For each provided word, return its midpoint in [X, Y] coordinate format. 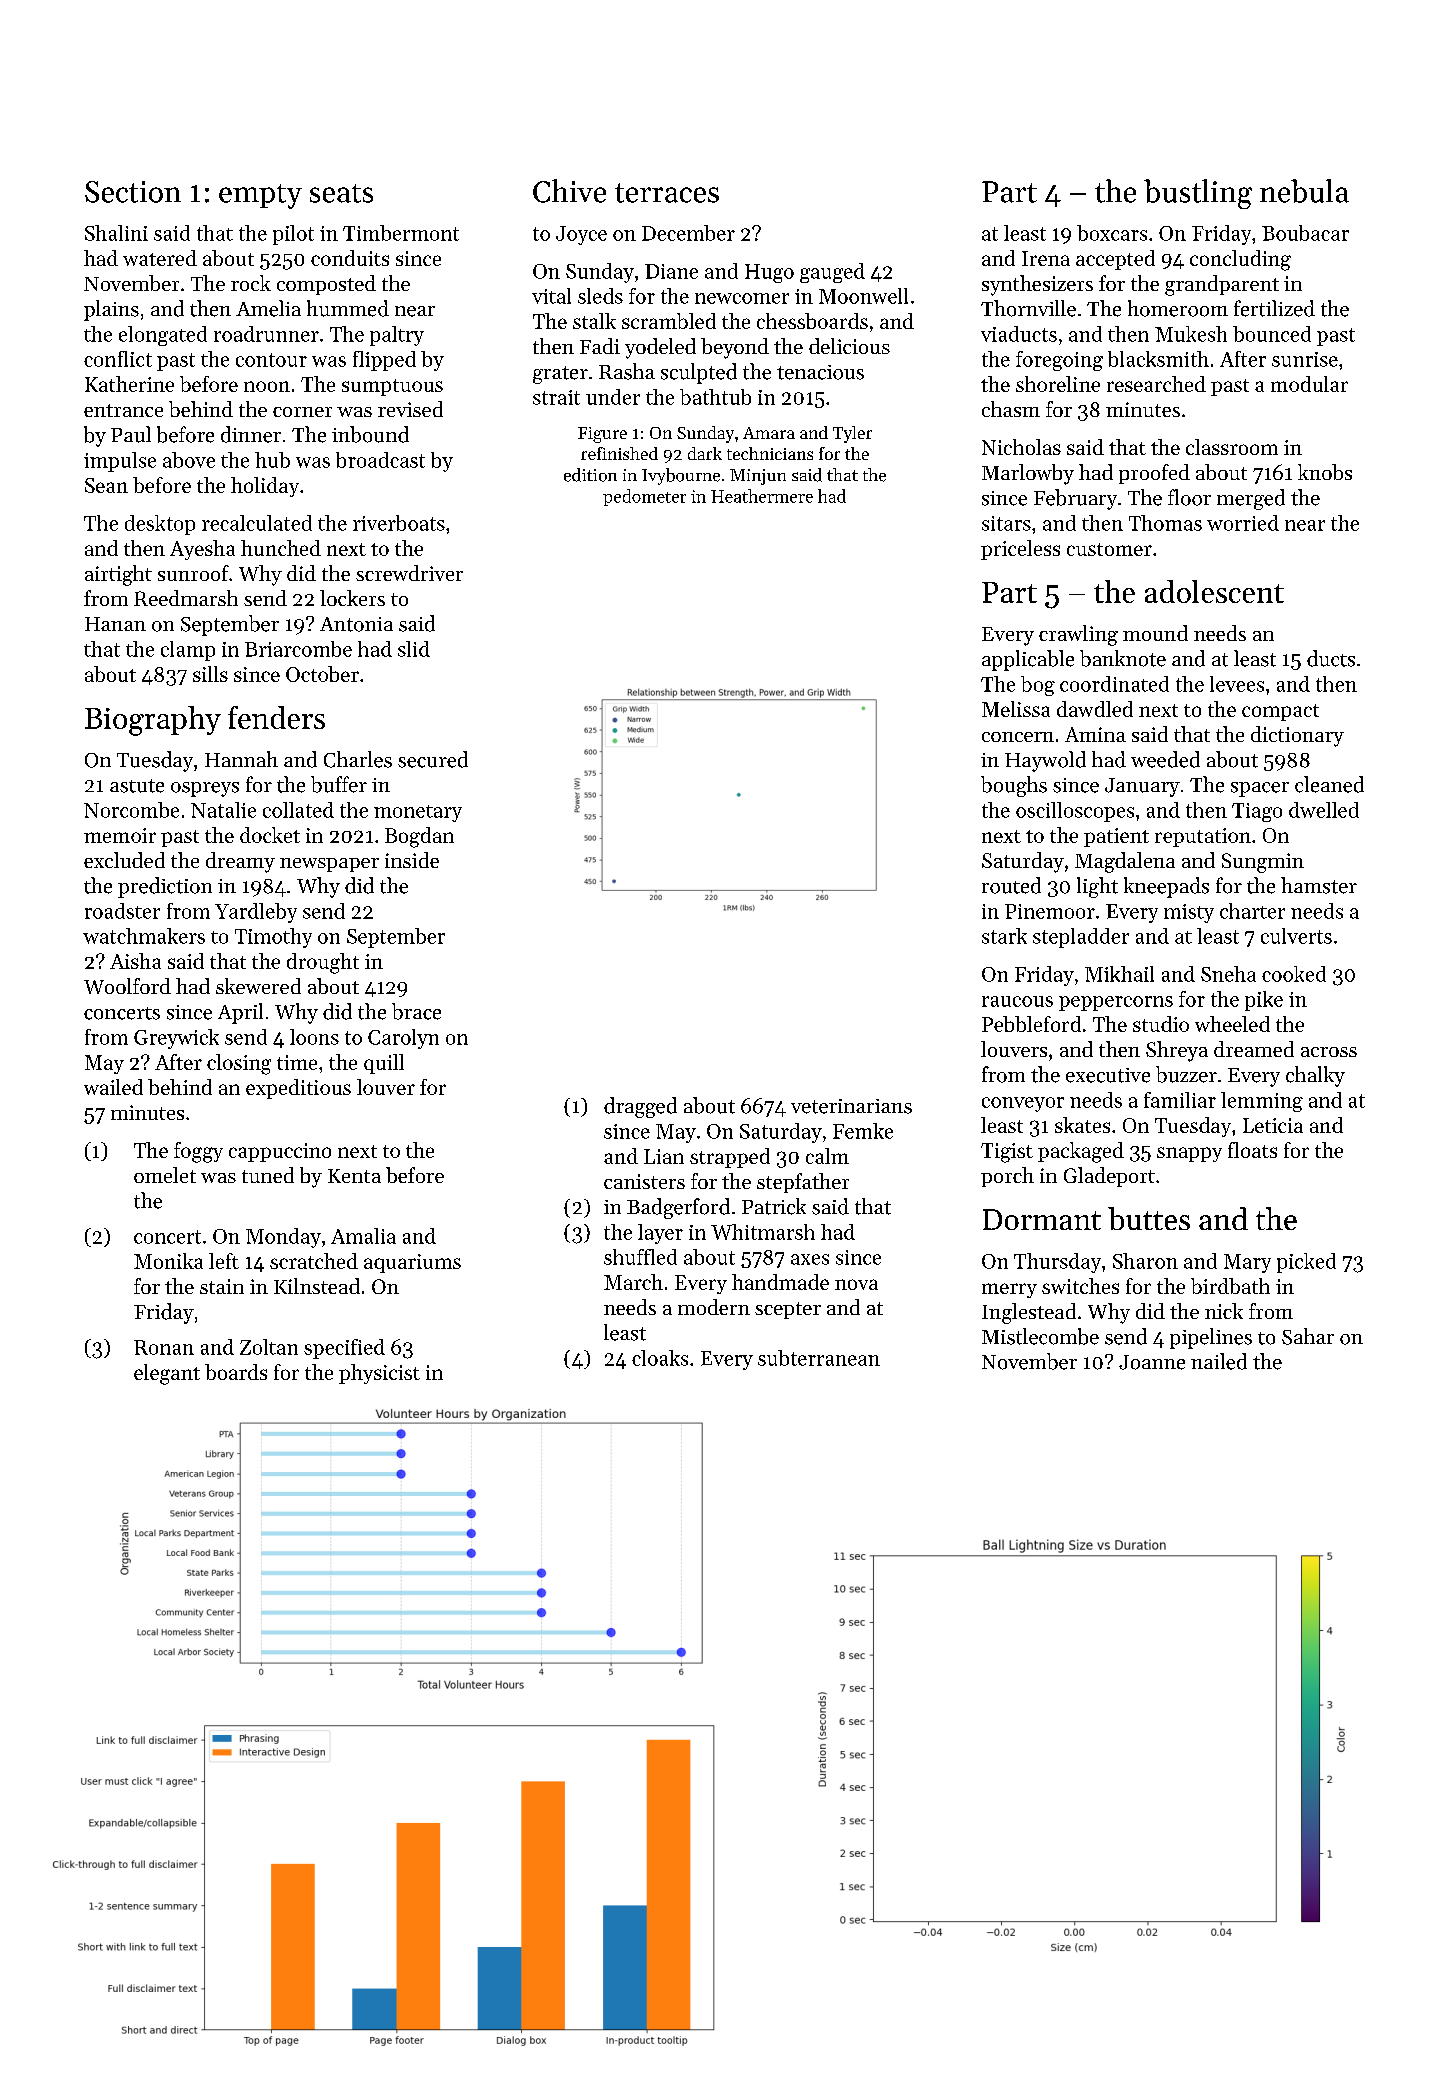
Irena [1046, 258]
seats [341, 193]
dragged [640, 1107]
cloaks [660, 1358]
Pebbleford [1031, 1024]
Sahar [1308, 1336]
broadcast [380, 460]
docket [270, 835]
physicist [379, 1374]
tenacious [820, 372]
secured [433, 759]
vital [551, 296]
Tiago [1257, 812]
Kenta [354, 1176]
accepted [1115, 260]
